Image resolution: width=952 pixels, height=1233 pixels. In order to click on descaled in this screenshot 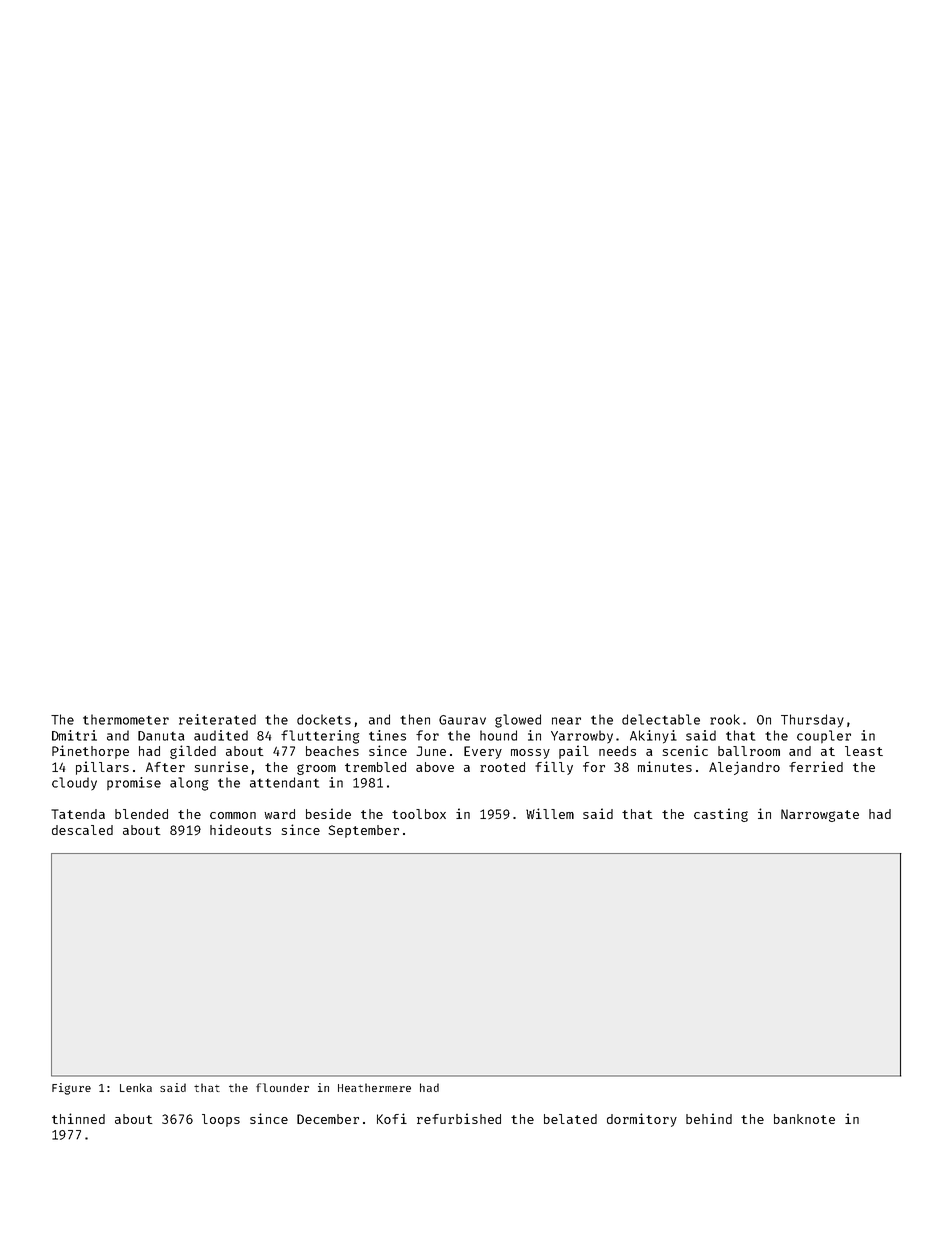, I will do `click(82, 830)`.
